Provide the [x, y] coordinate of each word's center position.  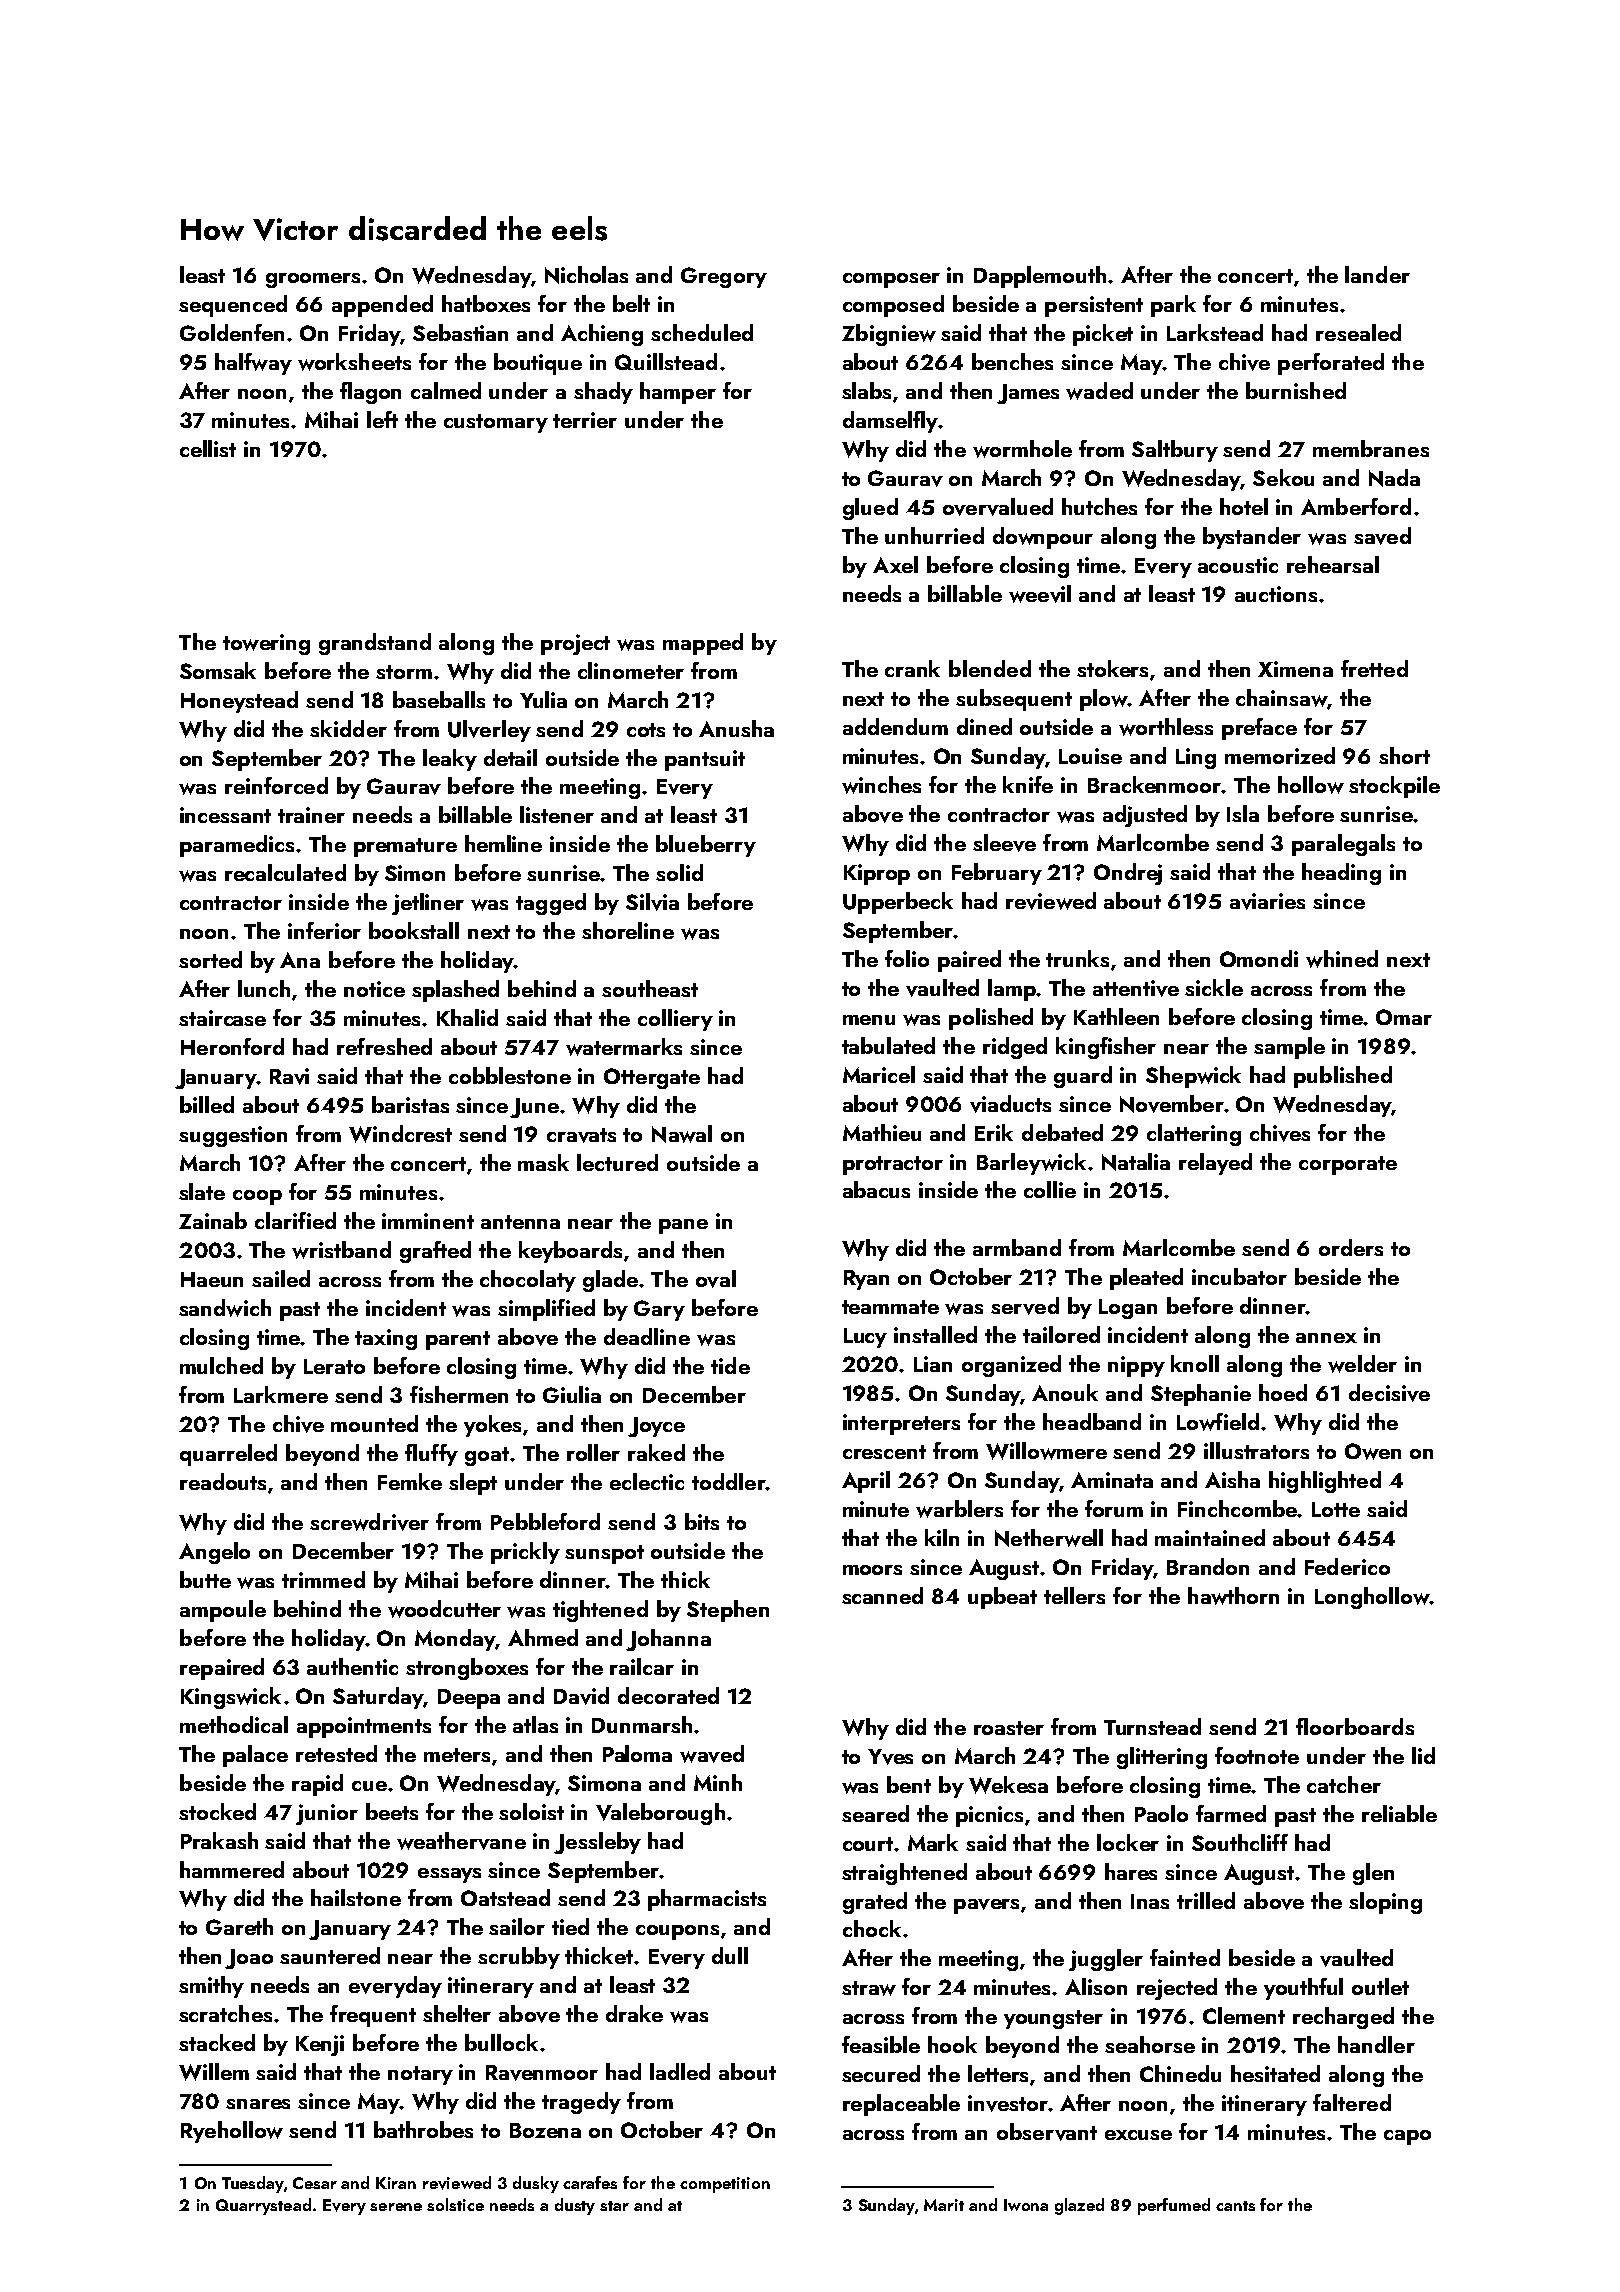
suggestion [233, 1136]
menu [869, 1020]
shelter [457, 2013]
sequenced [233, 306]
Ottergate [652, 1078]
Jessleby [597, 1843]
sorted [210, 959]
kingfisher [1106, 1048]
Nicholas [586, 275]
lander [1377, 274]
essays [449, 1875]
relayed [1215, 1164]
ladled [680, 2071]
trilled [1206, 1900]
